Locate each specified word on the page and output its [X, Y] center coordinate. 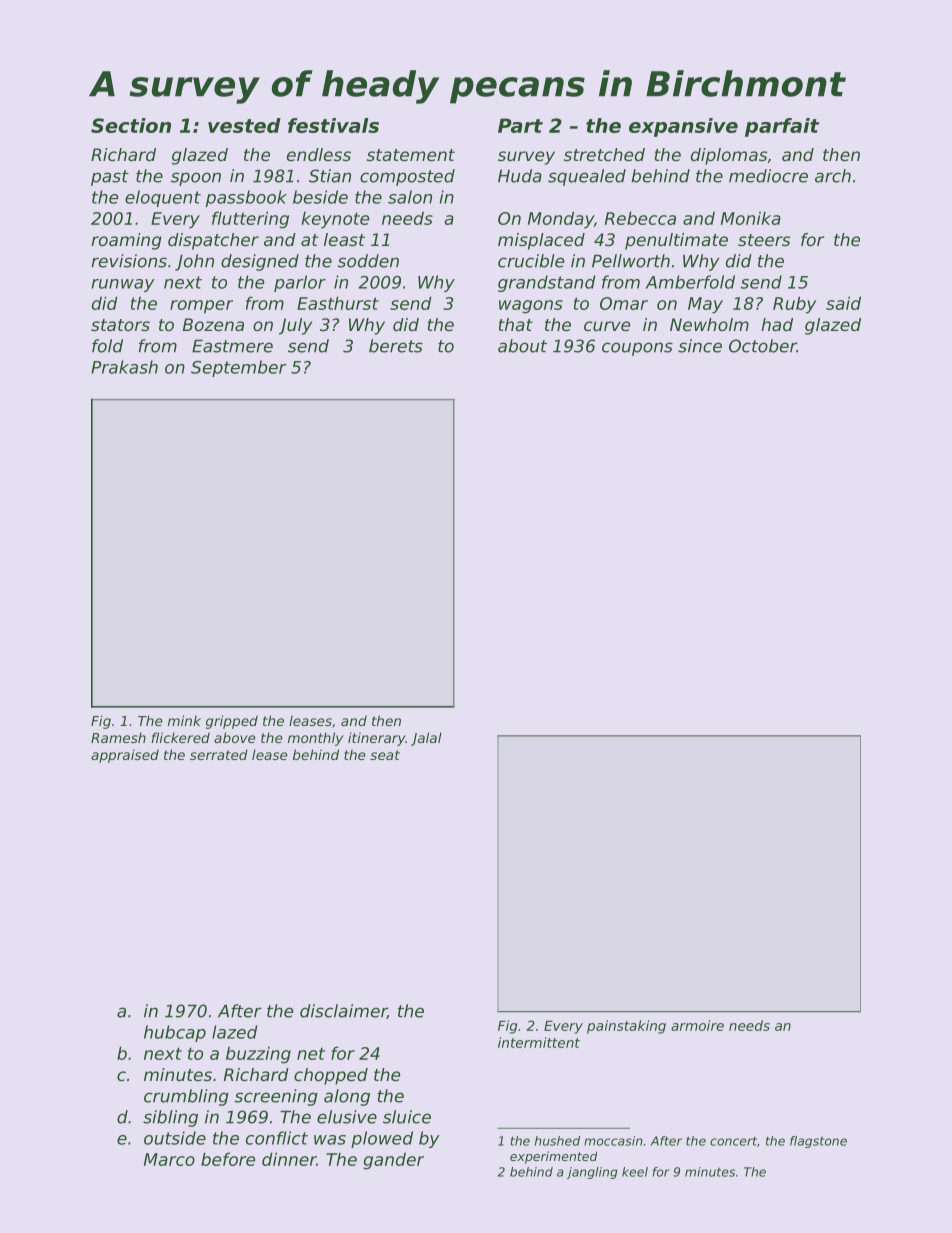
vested [244, 125]
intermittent [539, 1042]
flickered [181, 737]
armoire [697, 1025]
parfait [782, 127]
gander [393, 1161]
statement [411, 155]
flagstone [818, 1142]
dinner [289, 1159]
